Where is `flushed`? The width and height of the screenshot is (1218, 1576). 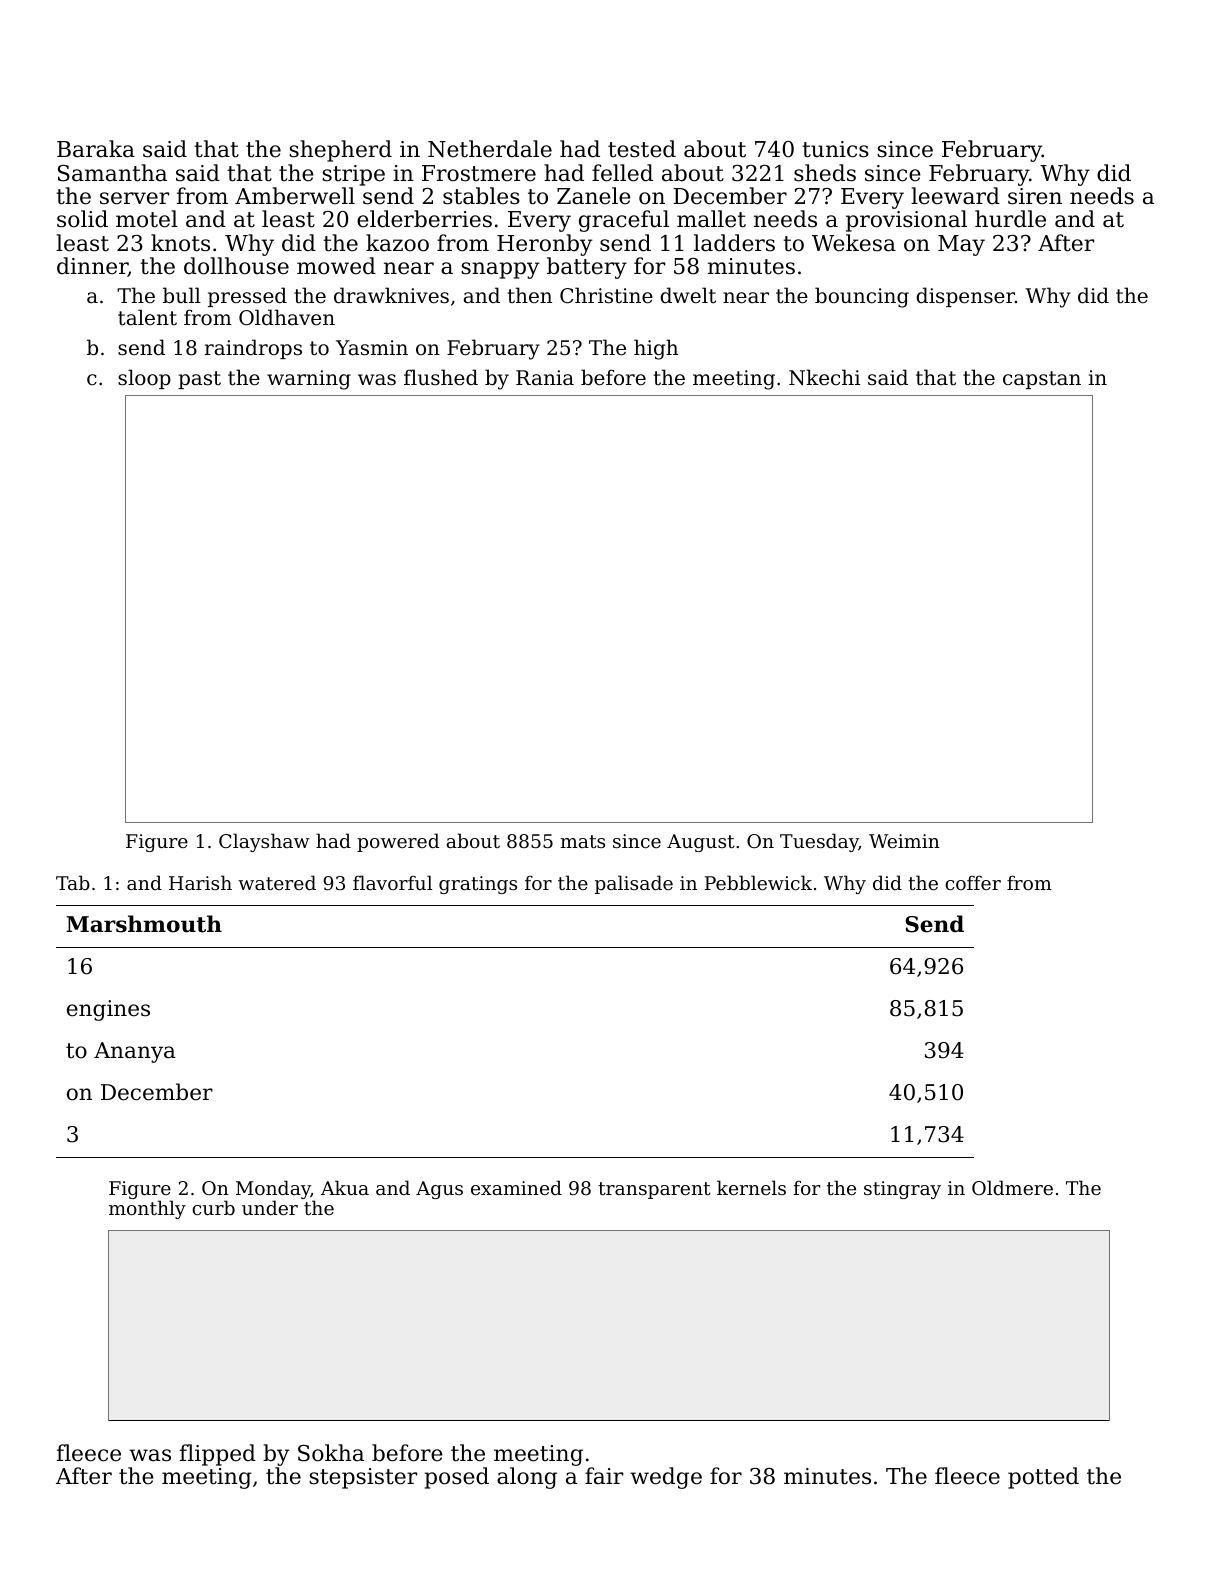 flushed is located at coordinates (441, 377).
